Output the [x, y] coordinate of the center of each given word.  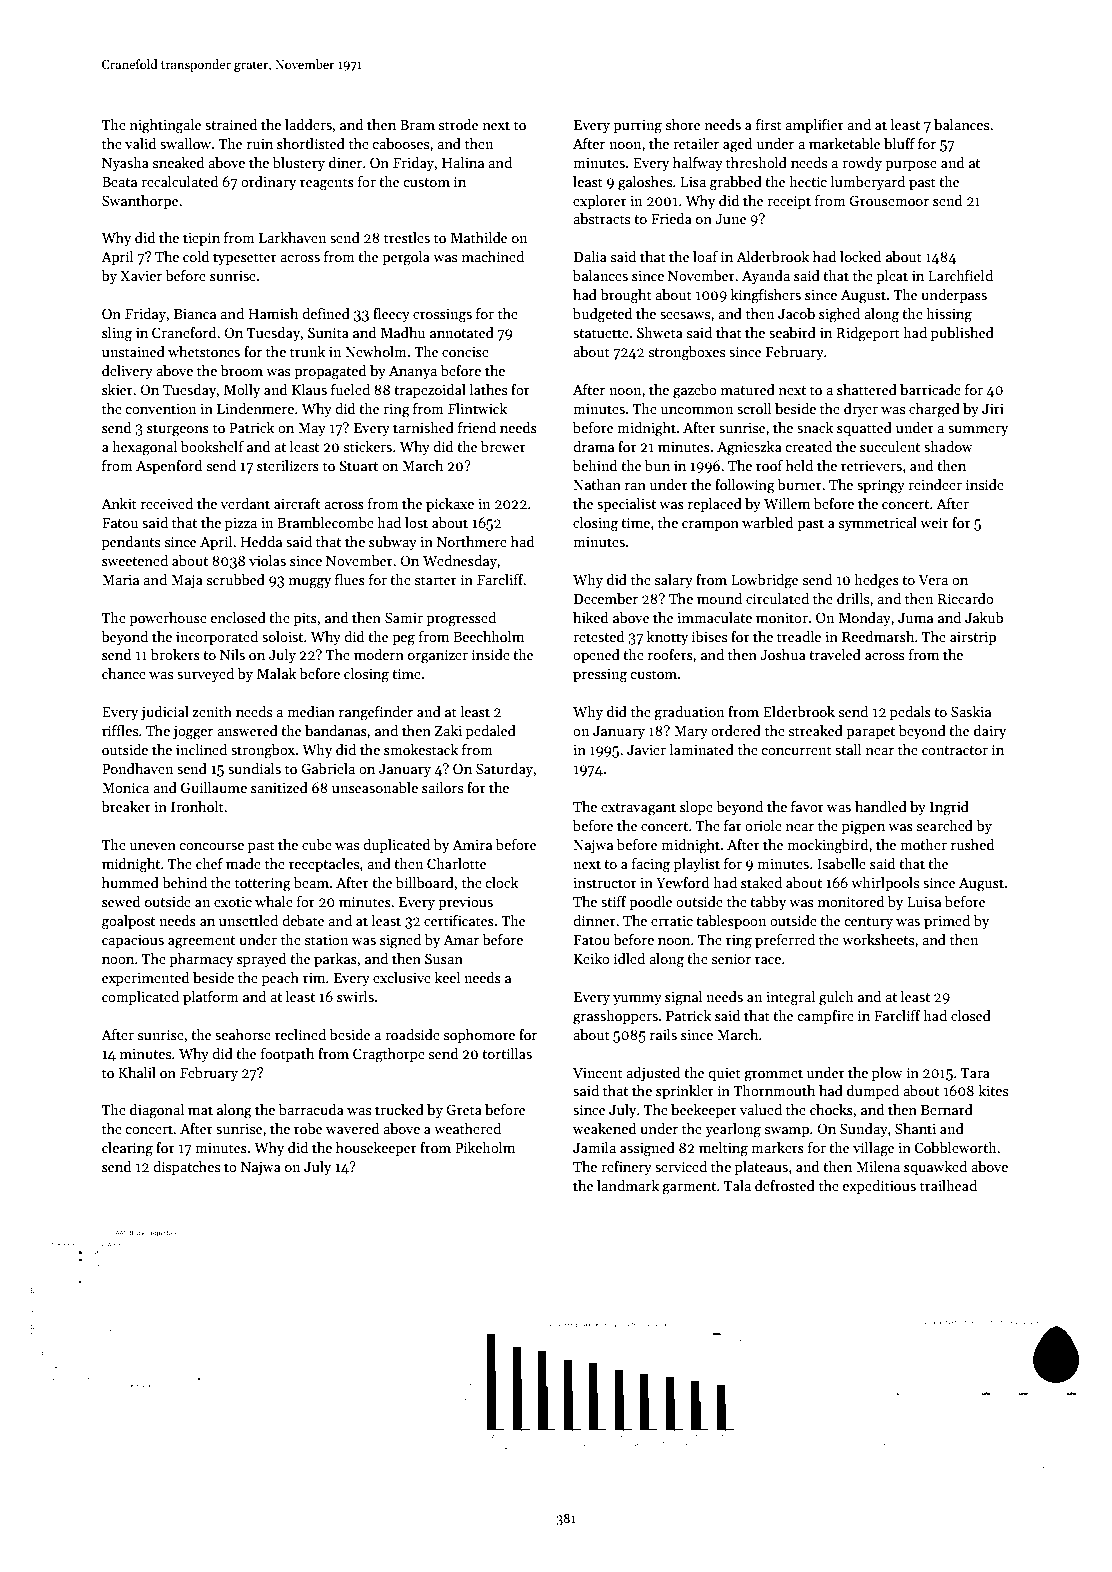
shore [683, 124]
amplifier [814, 126]
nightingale [165, 126]
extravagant [638, 809]
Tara [975, 1073]
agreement [201, 942]
